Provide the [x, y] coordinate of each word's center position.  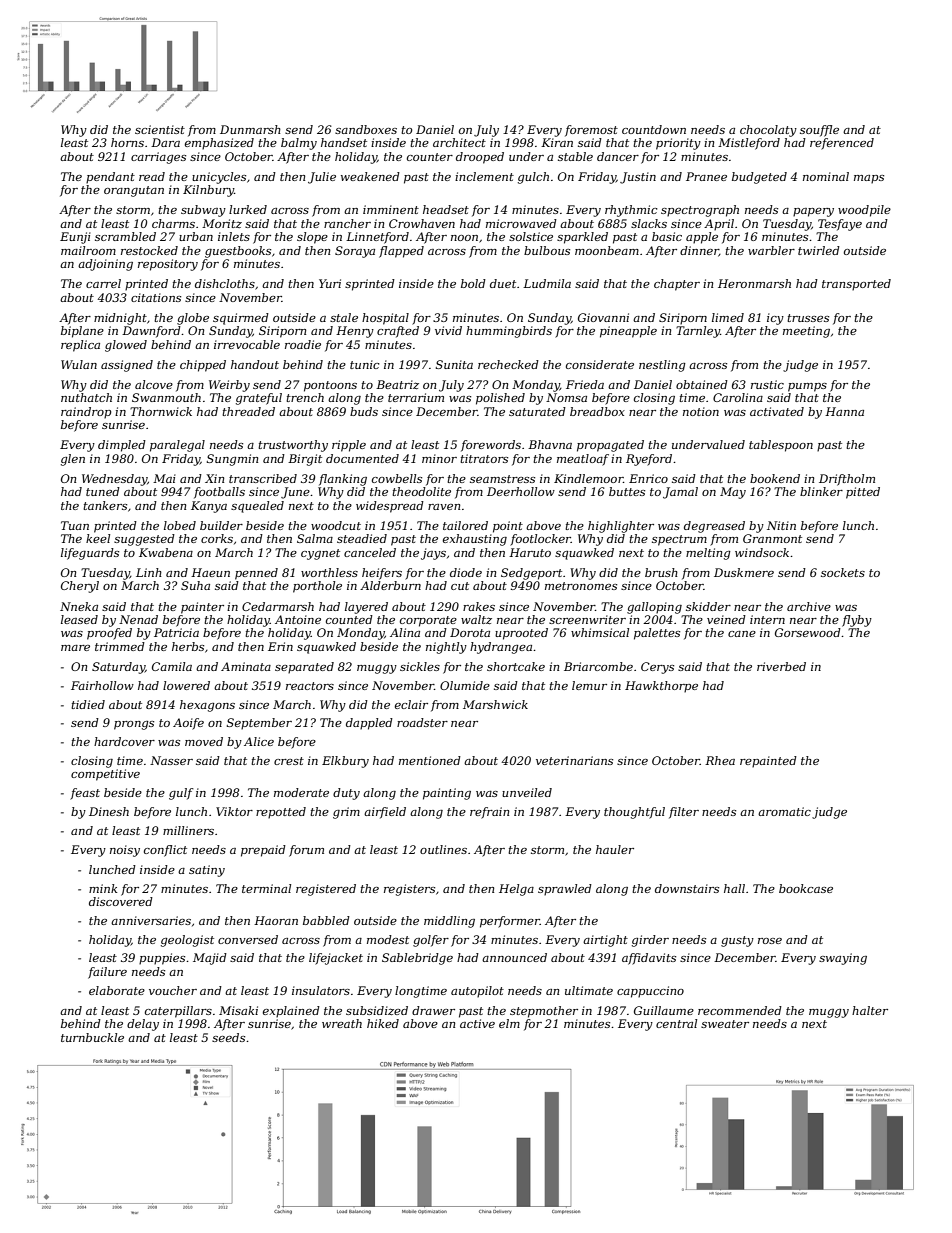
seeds [228, 1037]
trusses [808, 318]
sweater [725, 1024]
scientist [160, 129]
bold [473, 283]
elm [509, 1023]
